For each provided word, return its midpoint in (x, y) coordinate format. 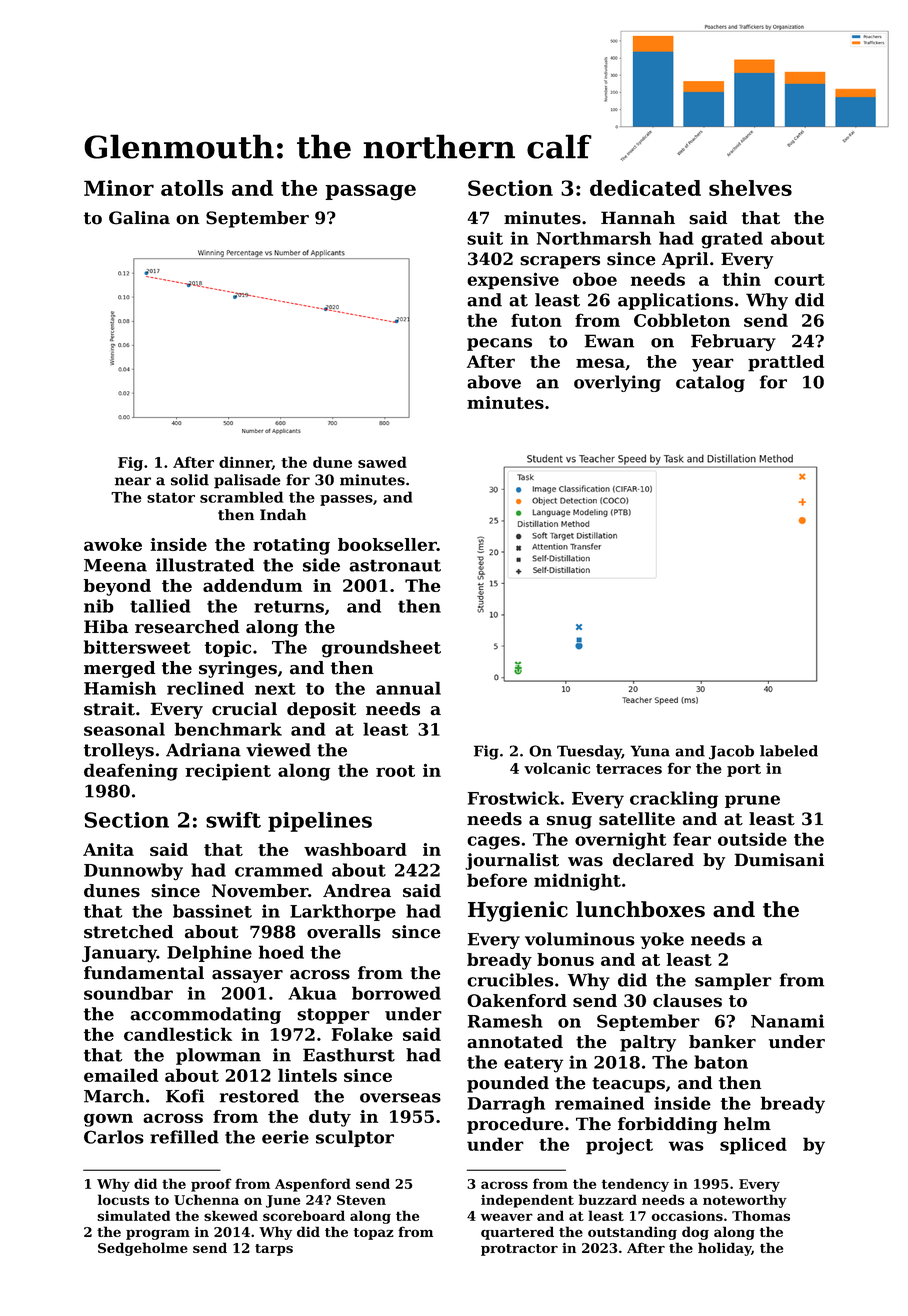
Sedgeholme (143, 1249)
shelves (750, 188)
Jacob (731, 752)
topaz (374, 1234)
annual (408, 688)
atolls (192, 188)
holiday (724, 1249)
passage (370, 192)
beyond (117, 587)
